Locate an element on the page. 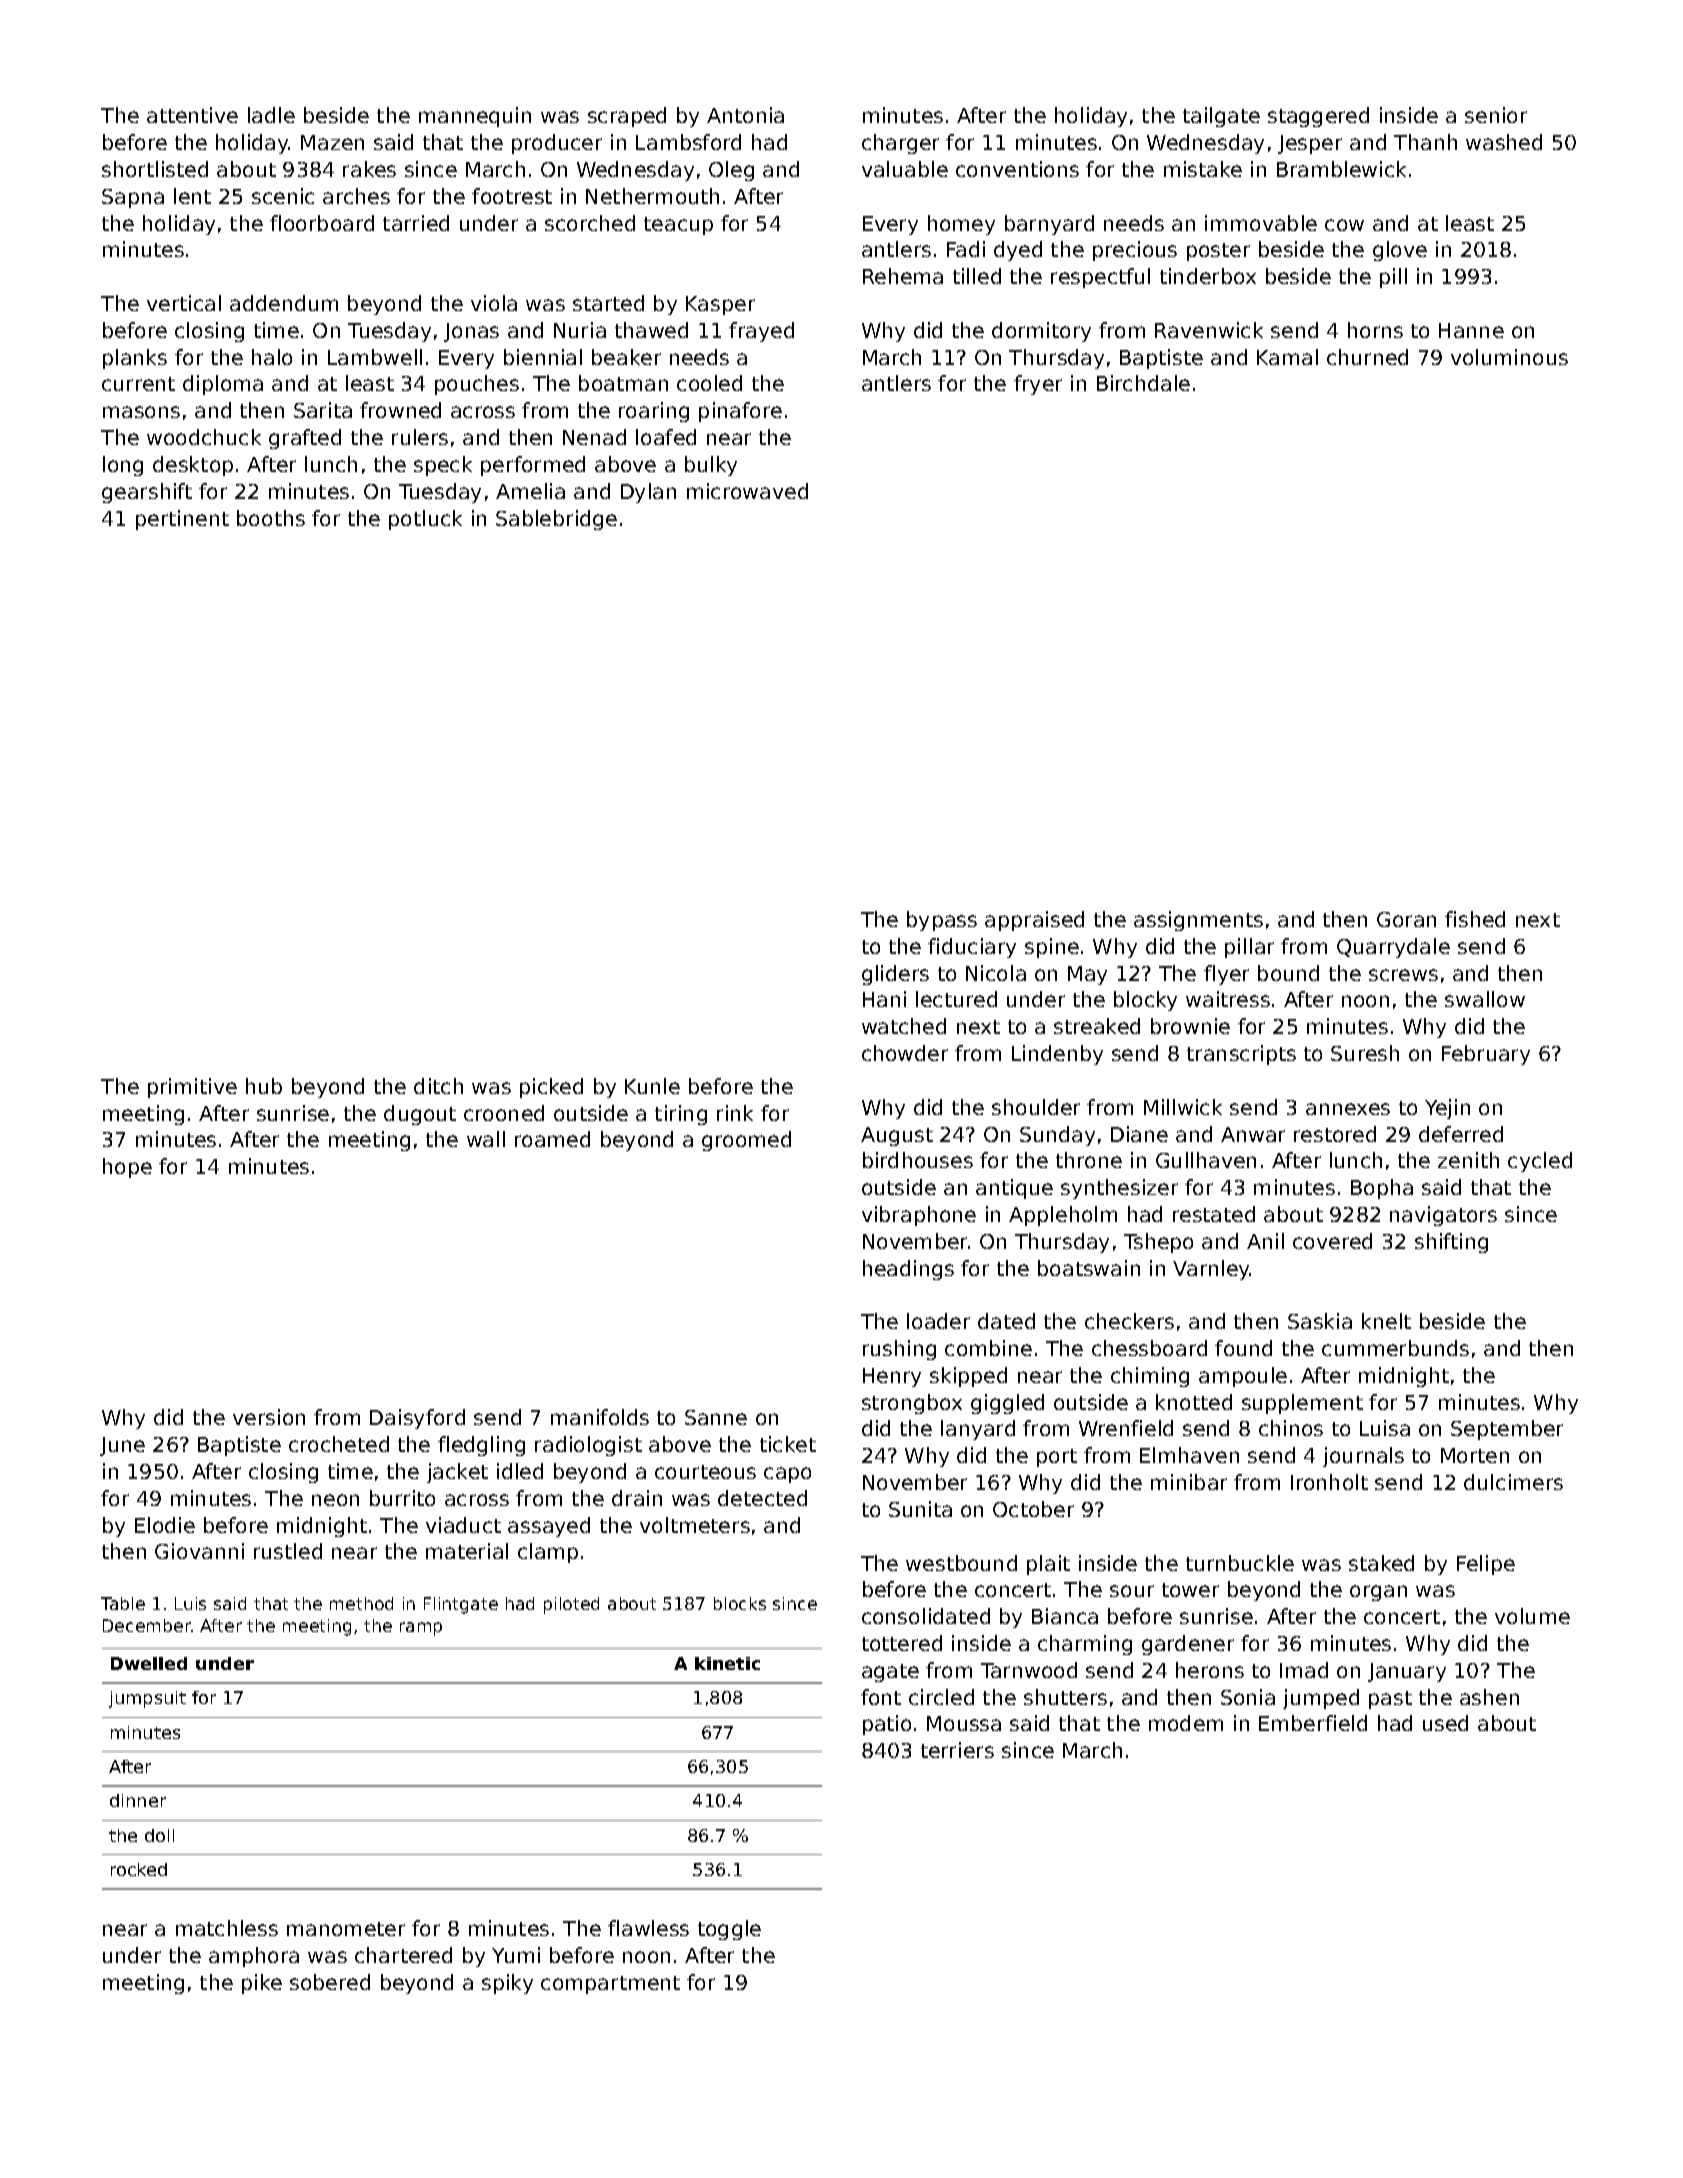 This image has height=2178, width=1683. ditch is located at coordinates (438, 1086).
